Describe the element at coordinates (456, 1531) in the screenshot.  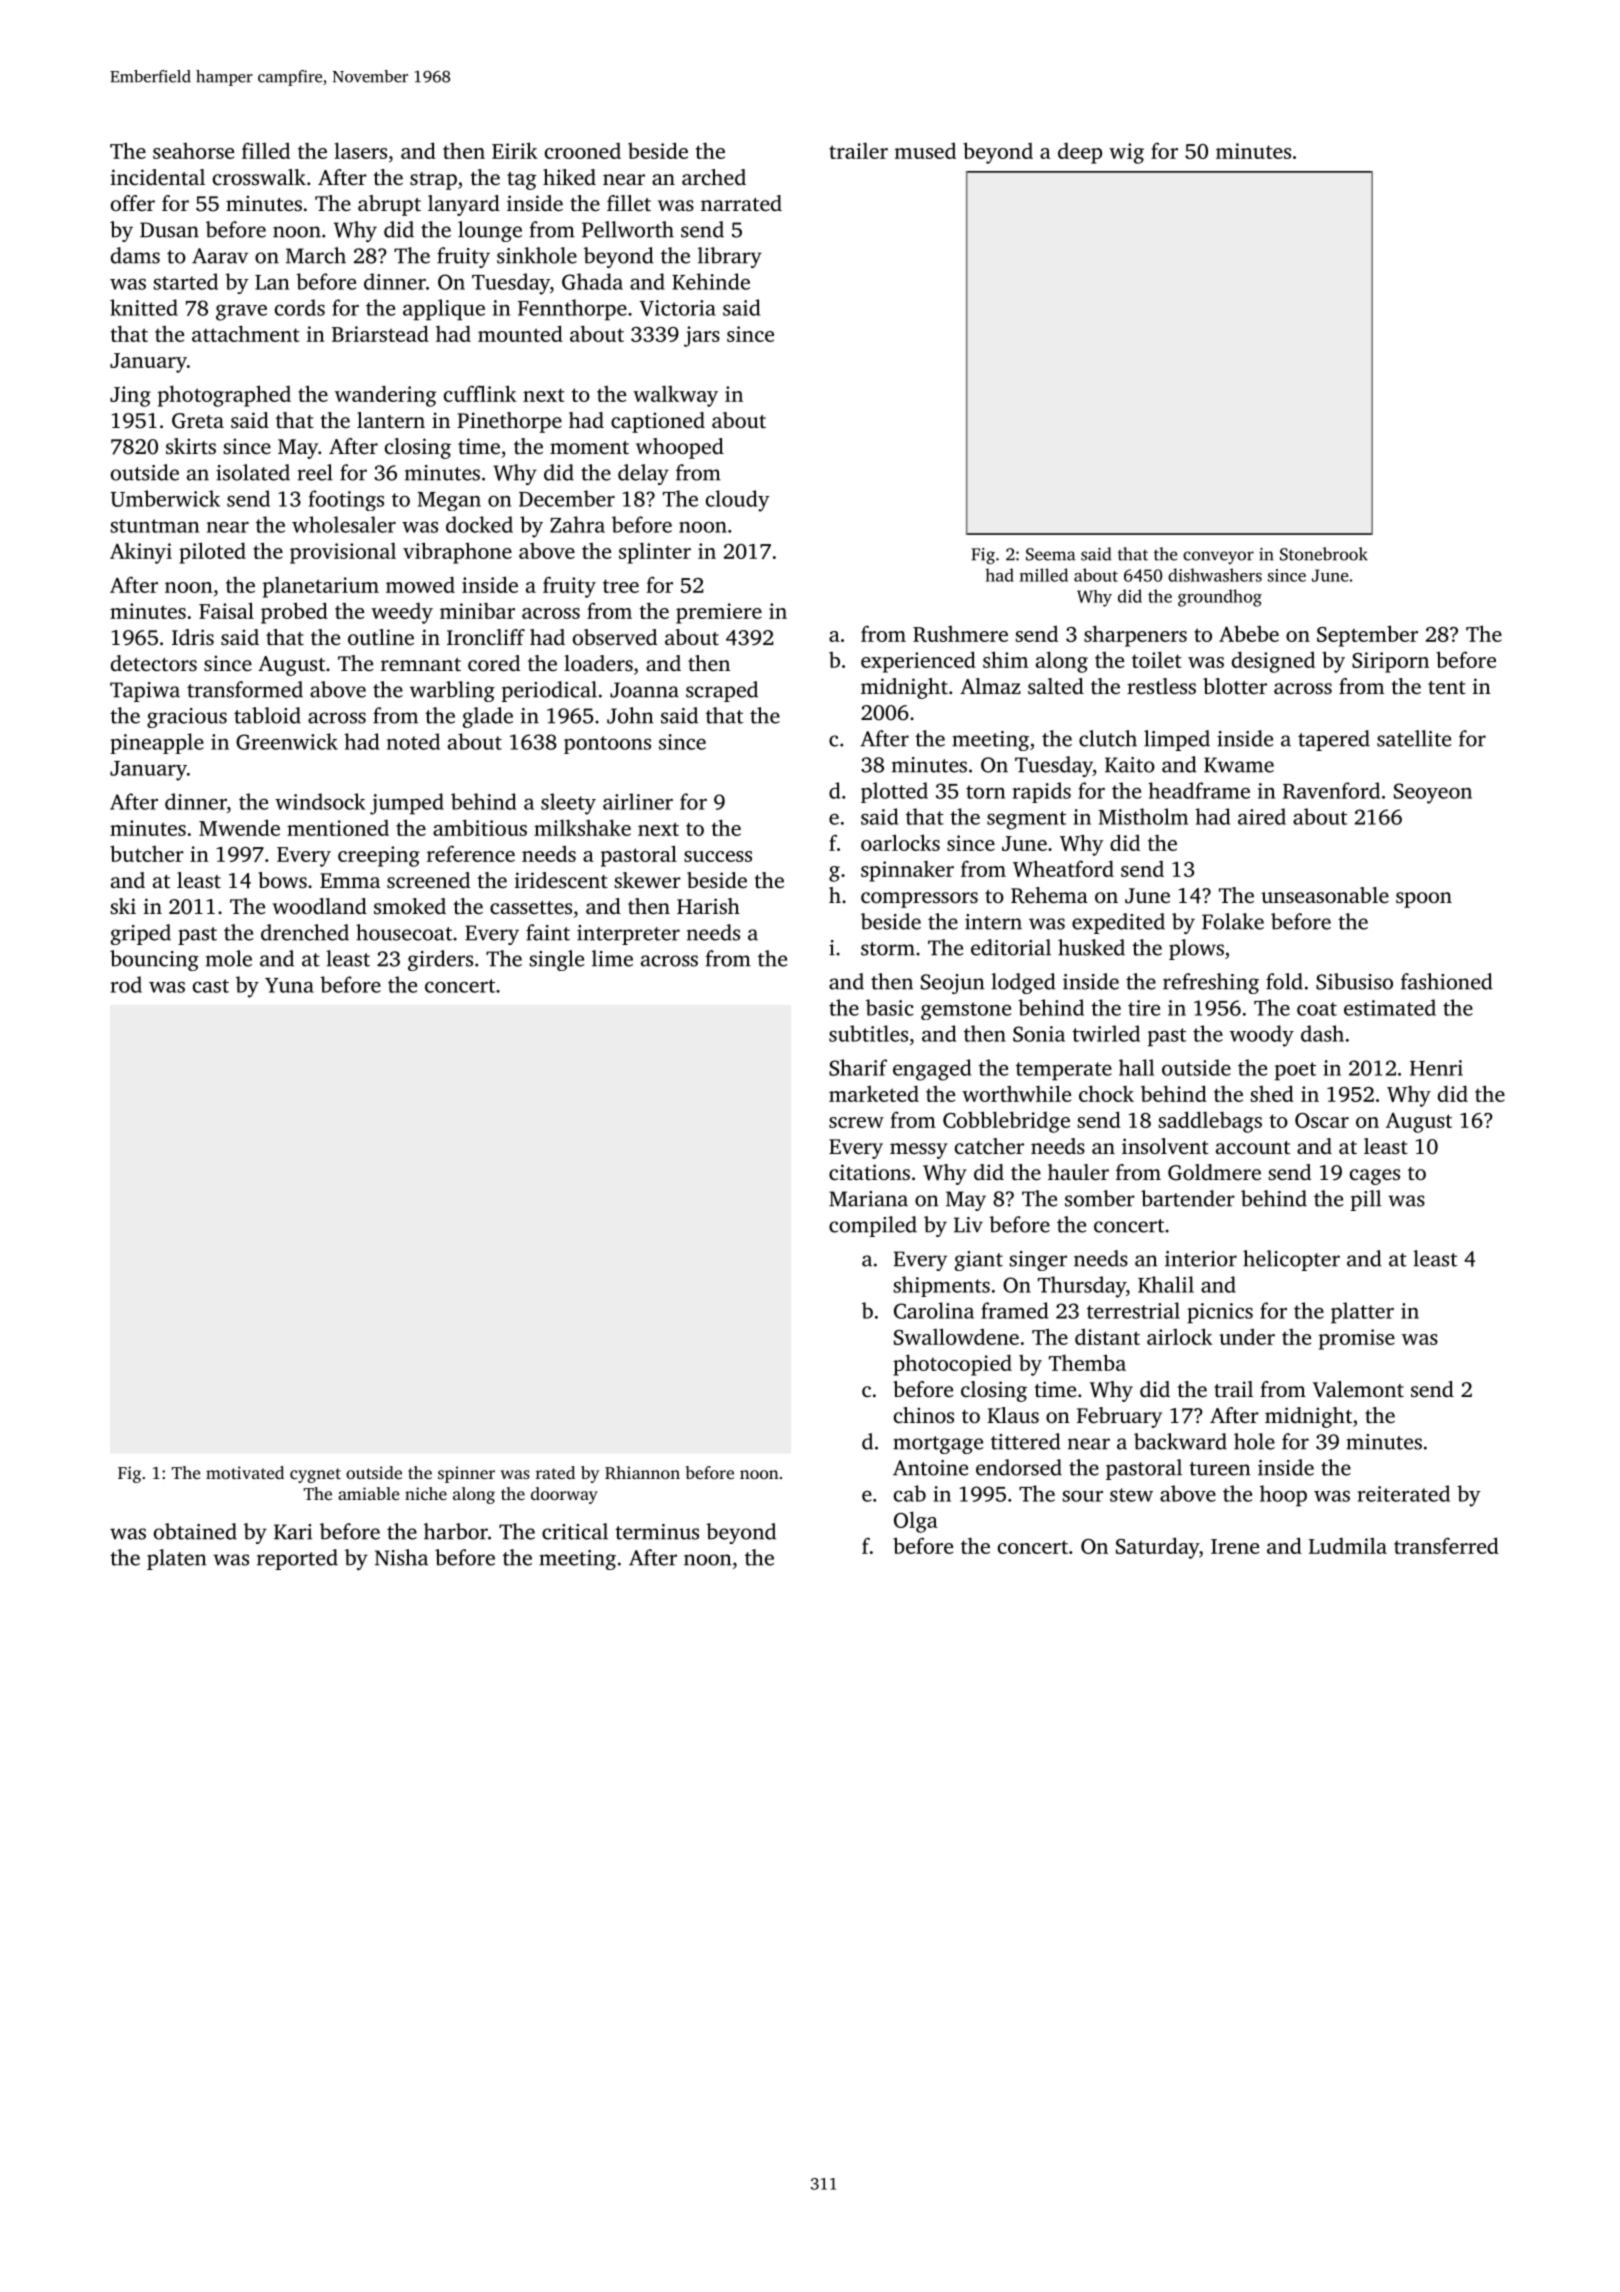
I see `harbor` at that location.
